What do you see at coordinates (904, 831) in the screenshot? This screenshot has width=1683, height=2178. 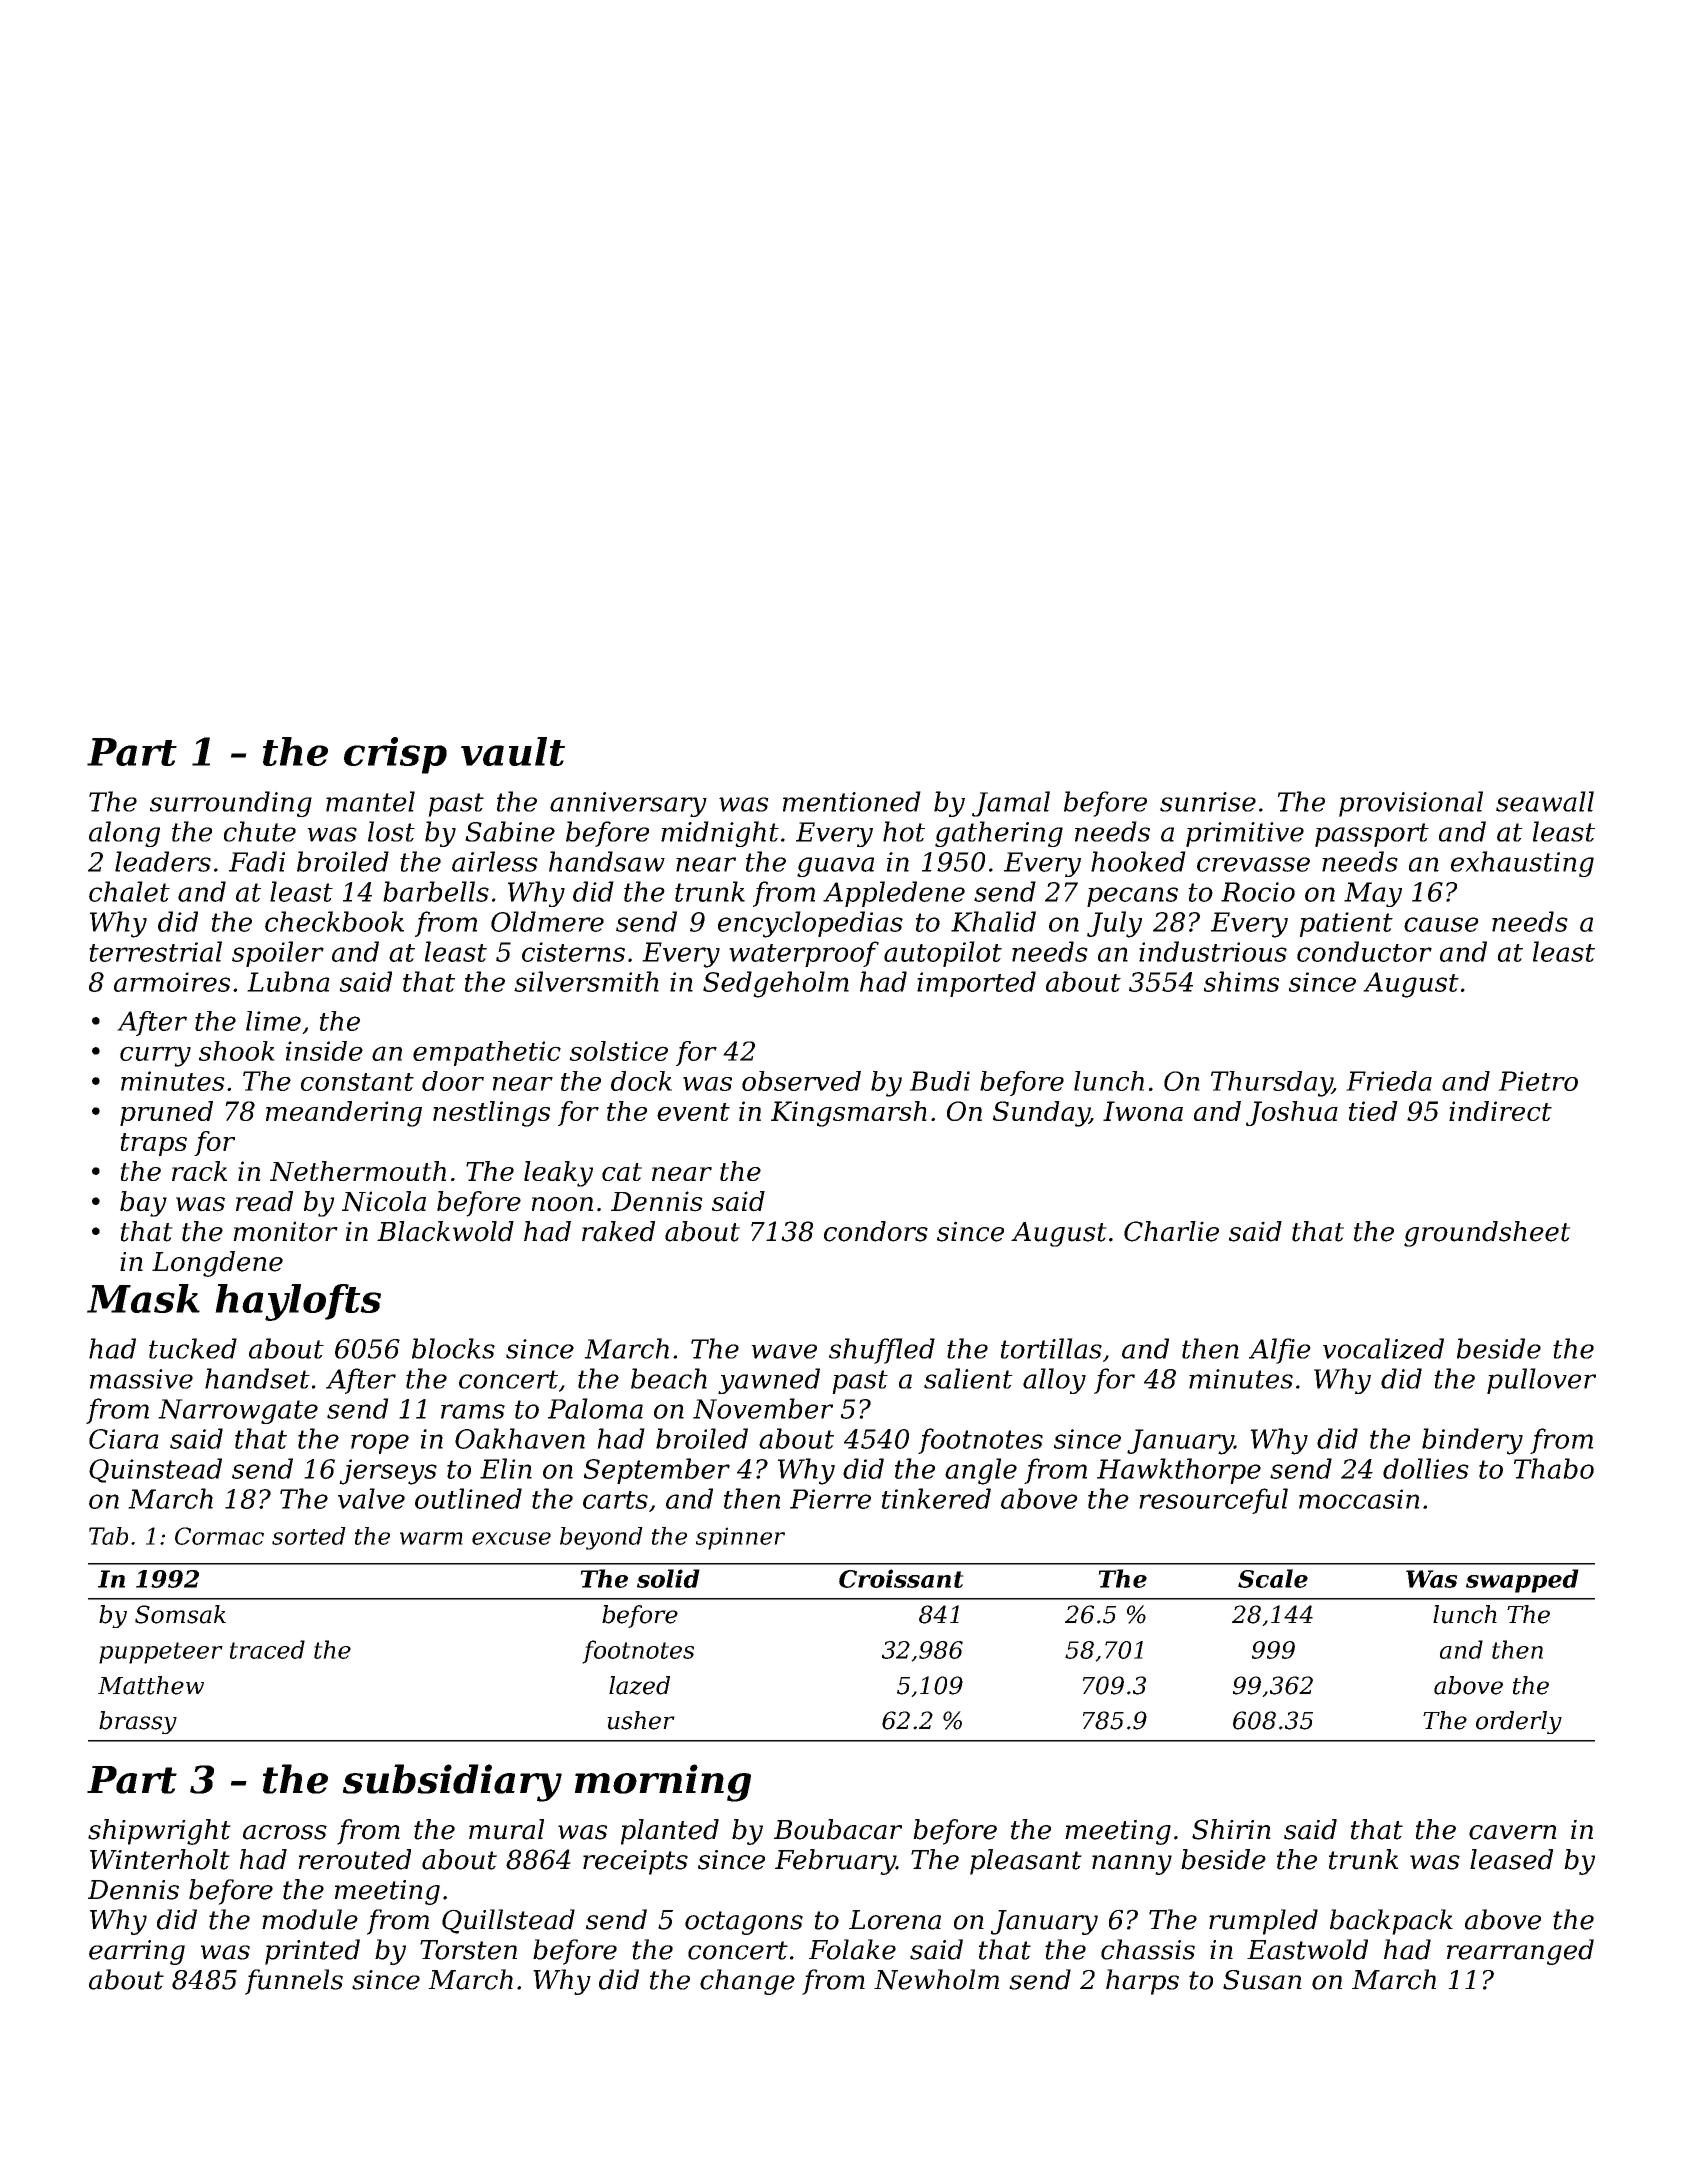 I see `hot` at bounding box center [904, 831].
